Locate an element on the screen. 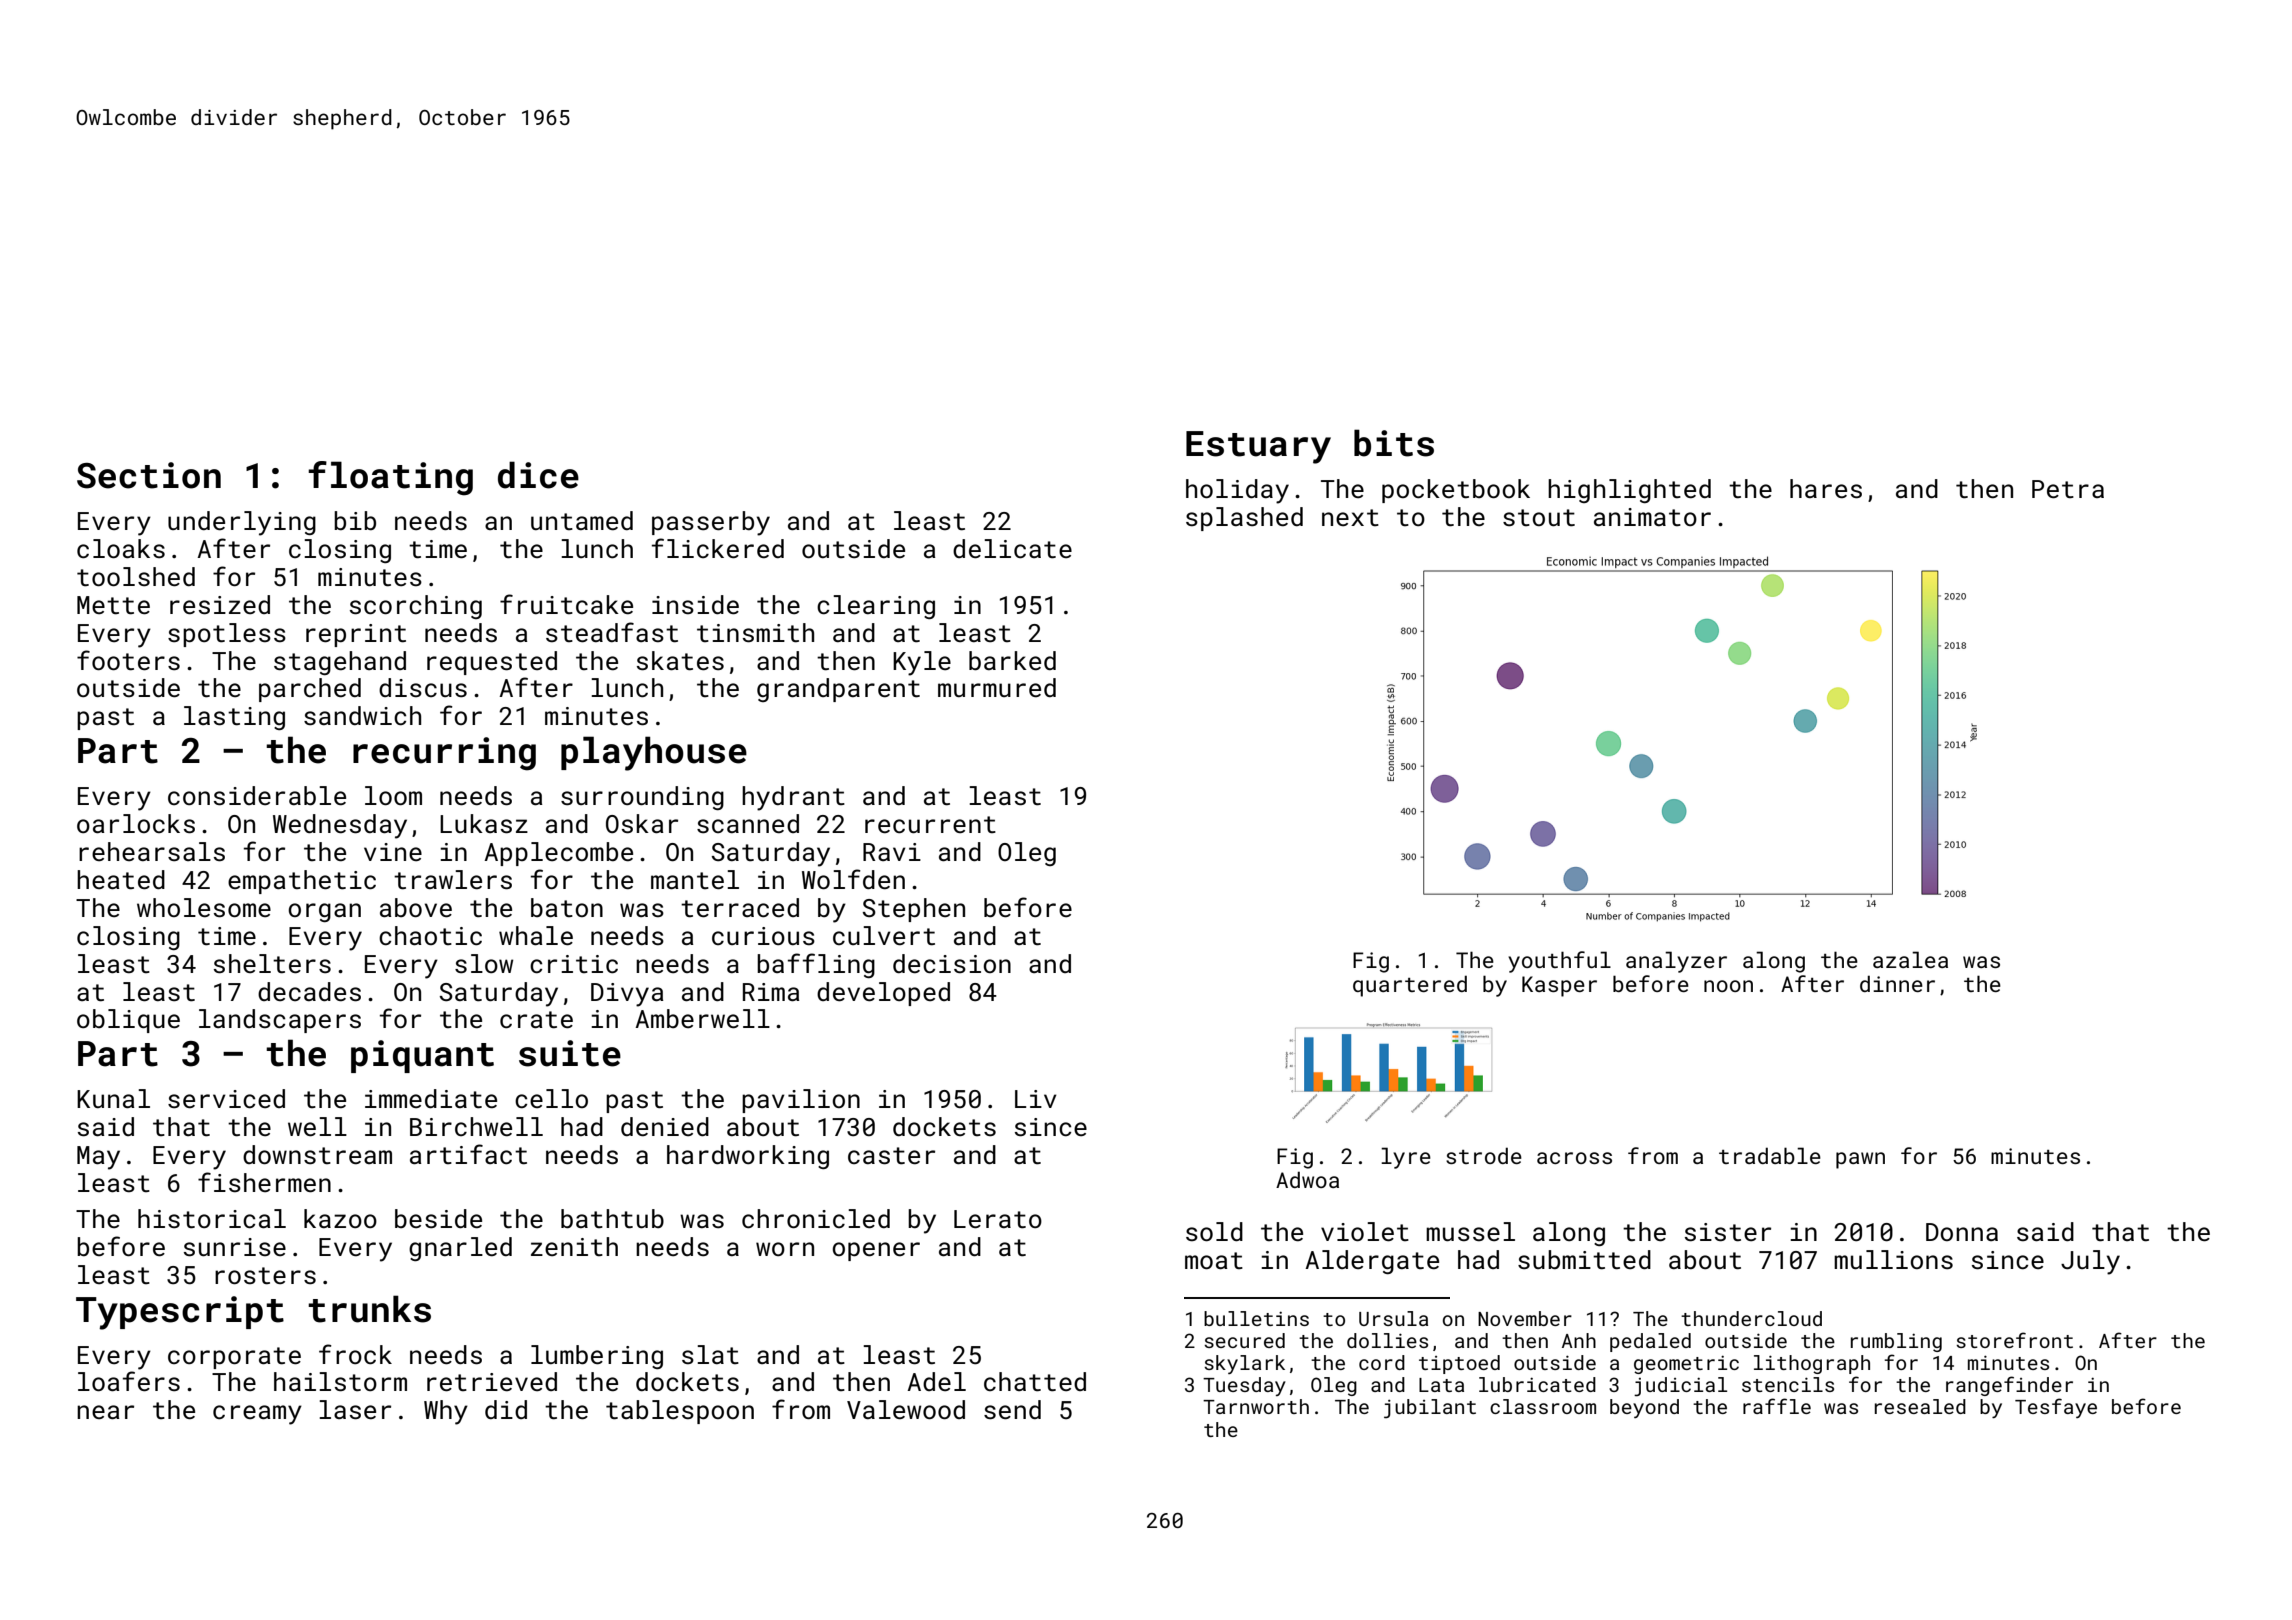  azalea is located at coordinates (1910, 959).
